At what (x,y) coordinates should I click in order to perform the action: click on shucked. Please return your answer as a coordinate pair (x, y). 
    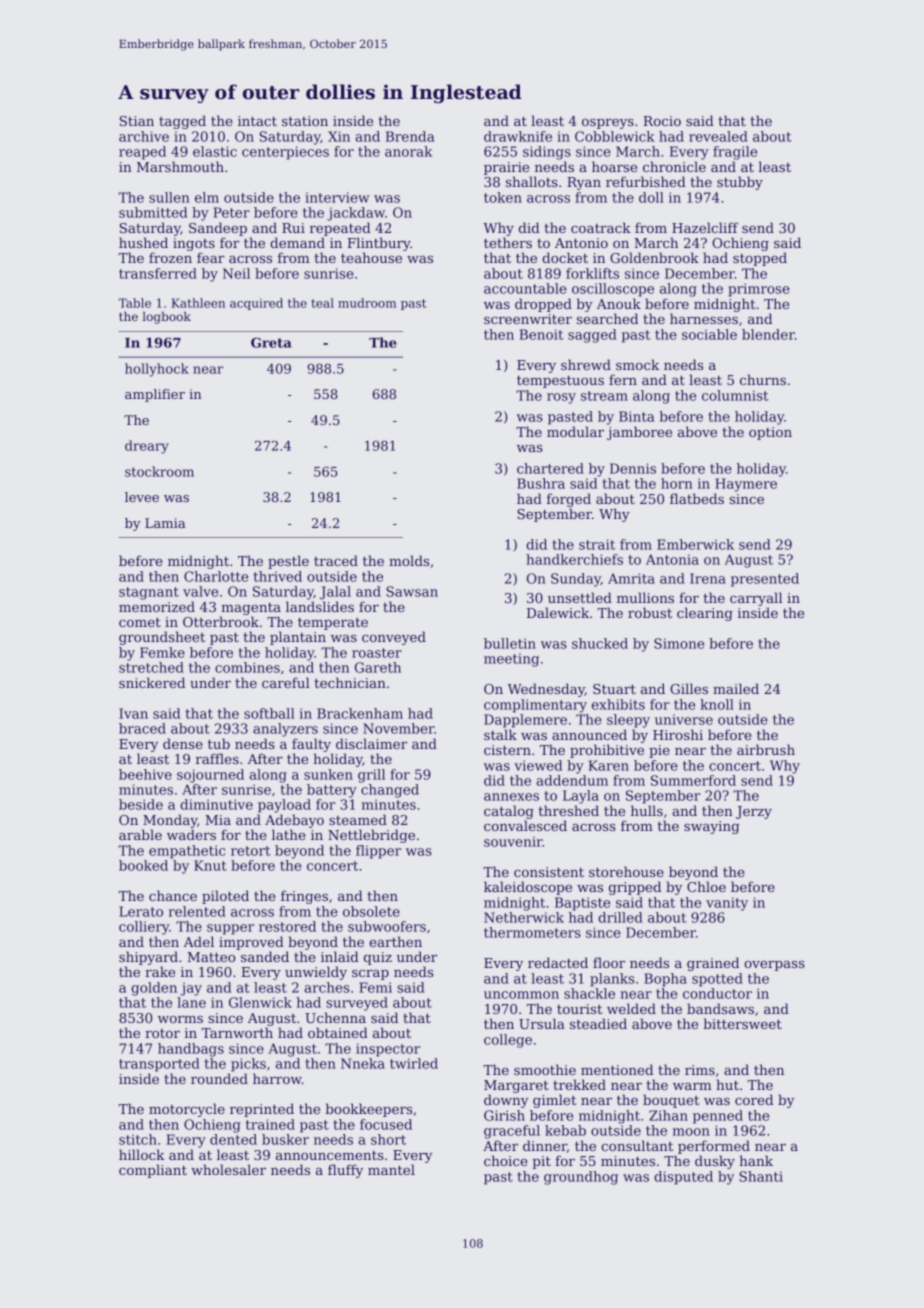
    Looking at the image, I should click on (600, 643).
